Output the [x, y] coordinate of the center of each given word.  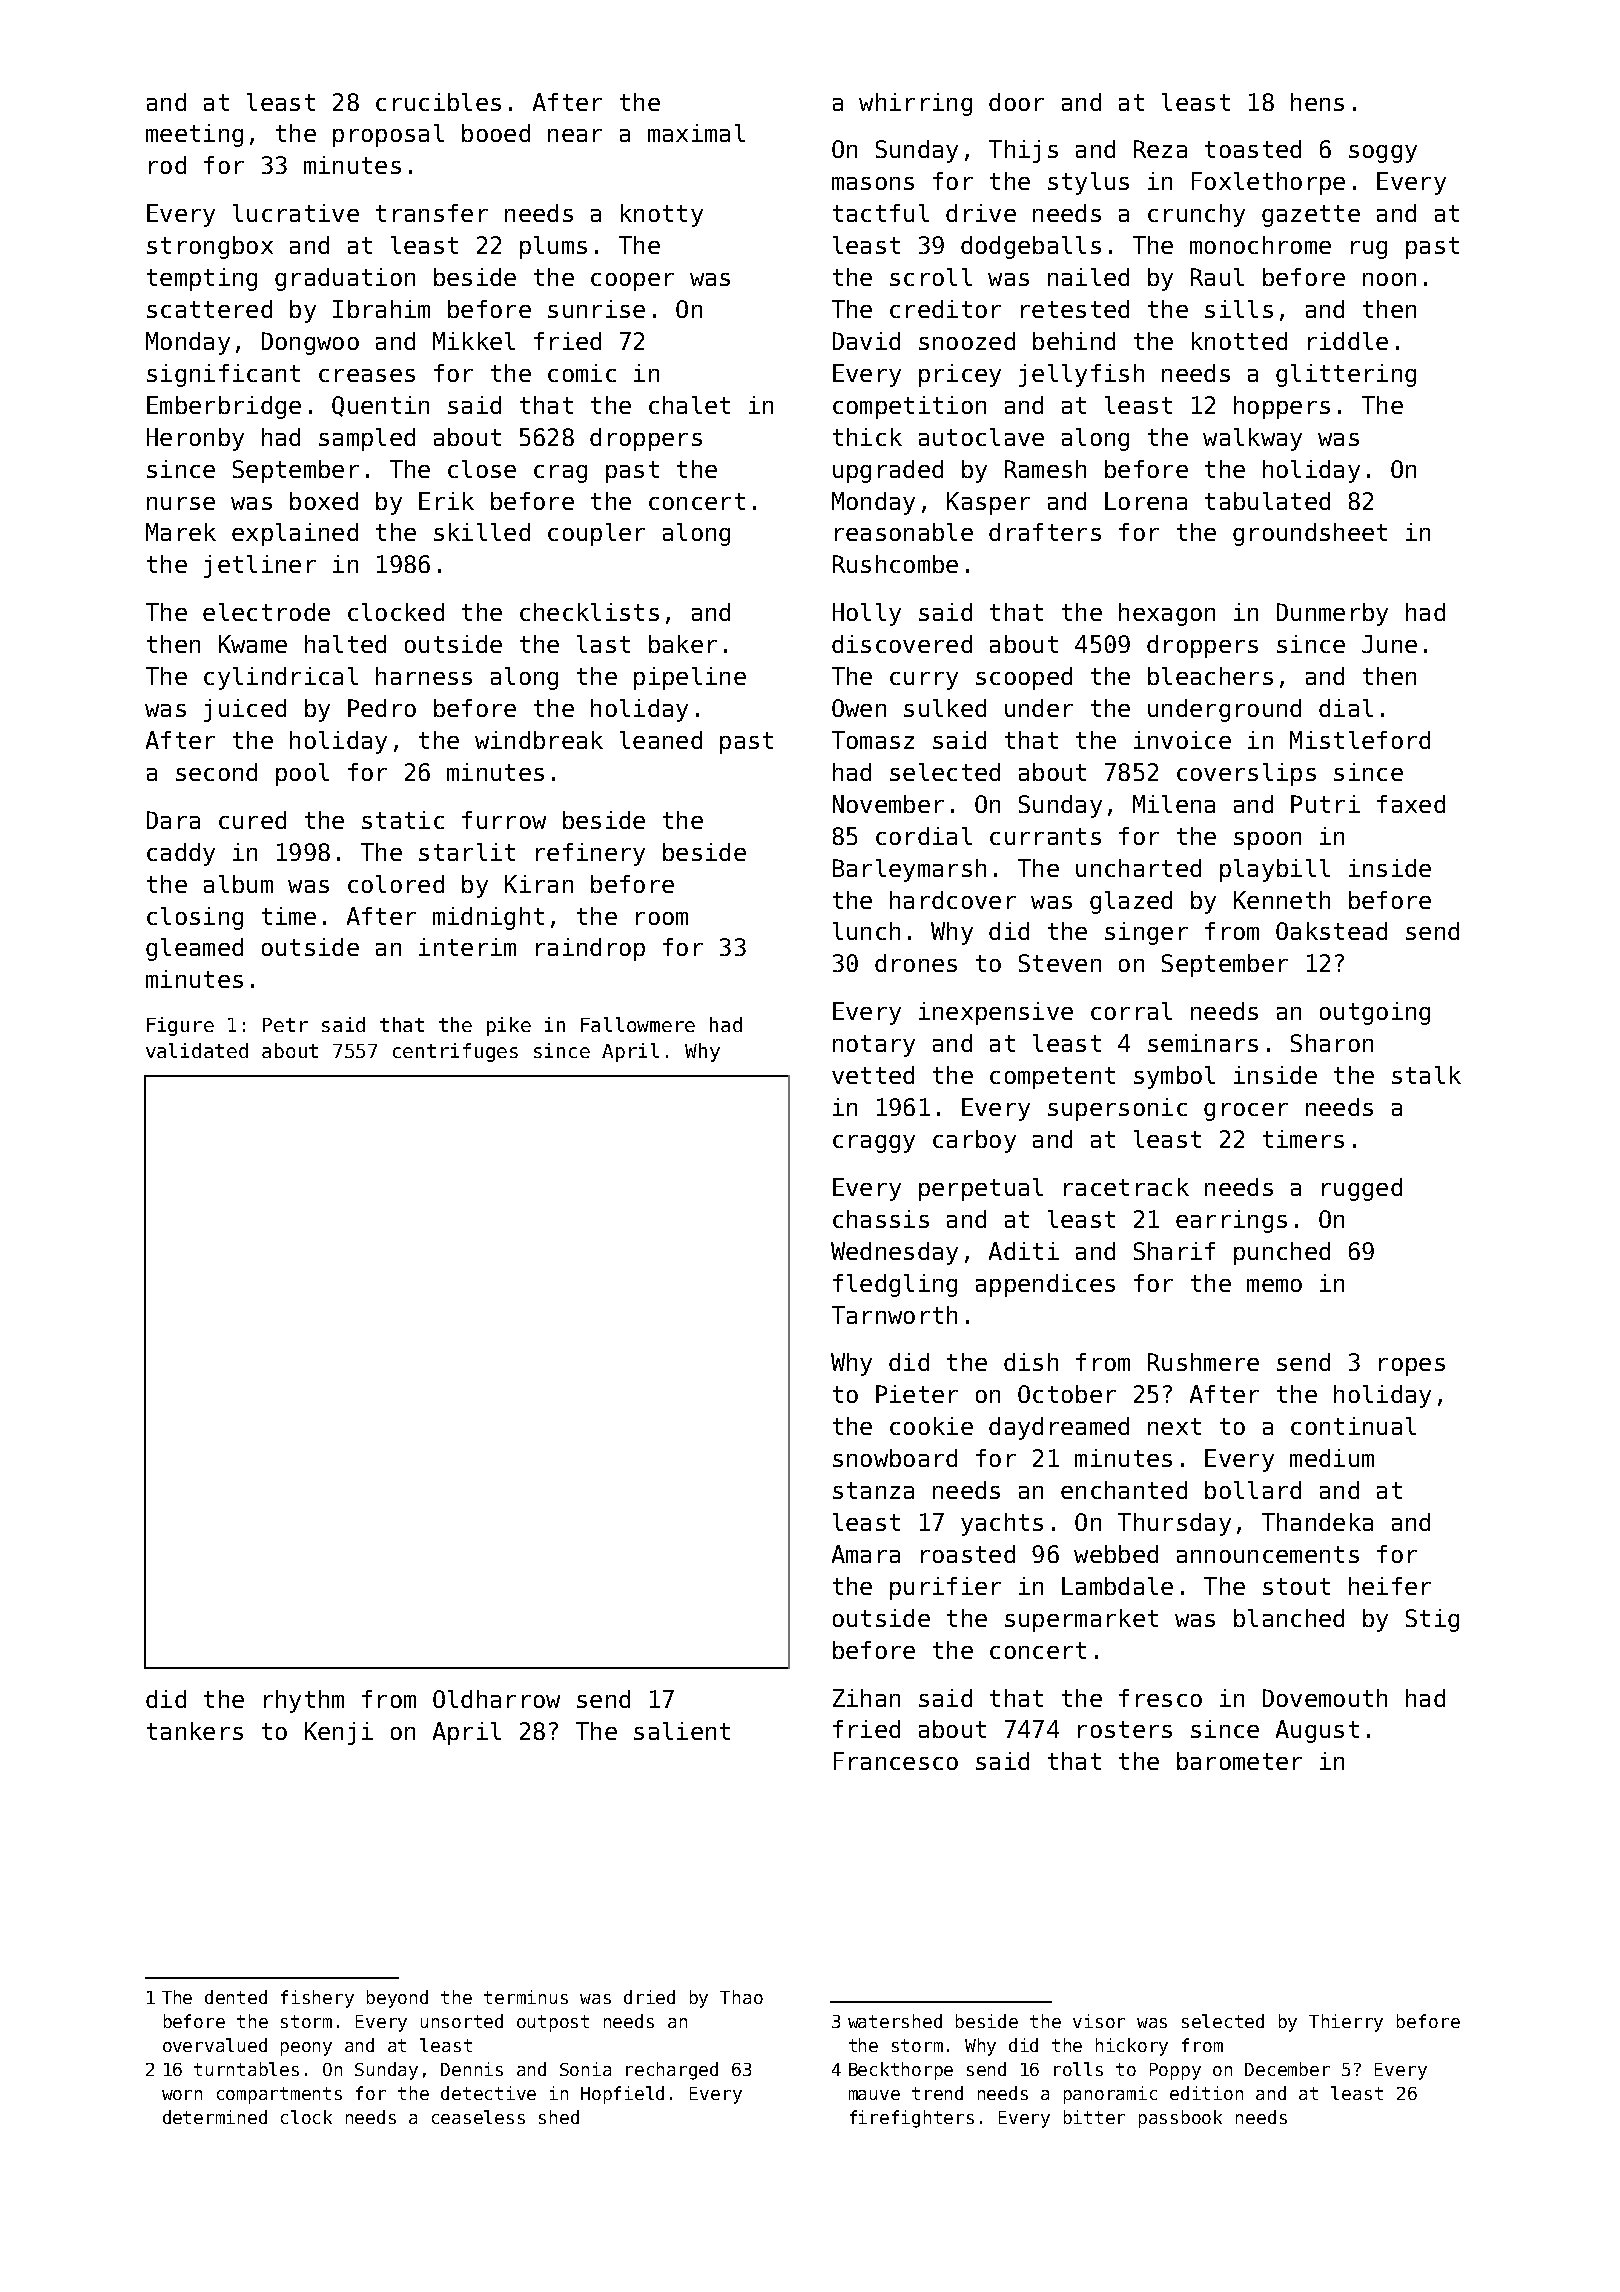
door [1016, 102]
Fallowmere [638, 1024]
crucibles [438, 102]
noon [1389, 279]
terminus [526, 1997]
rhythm [304, 1701]
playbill [1275, 870]
